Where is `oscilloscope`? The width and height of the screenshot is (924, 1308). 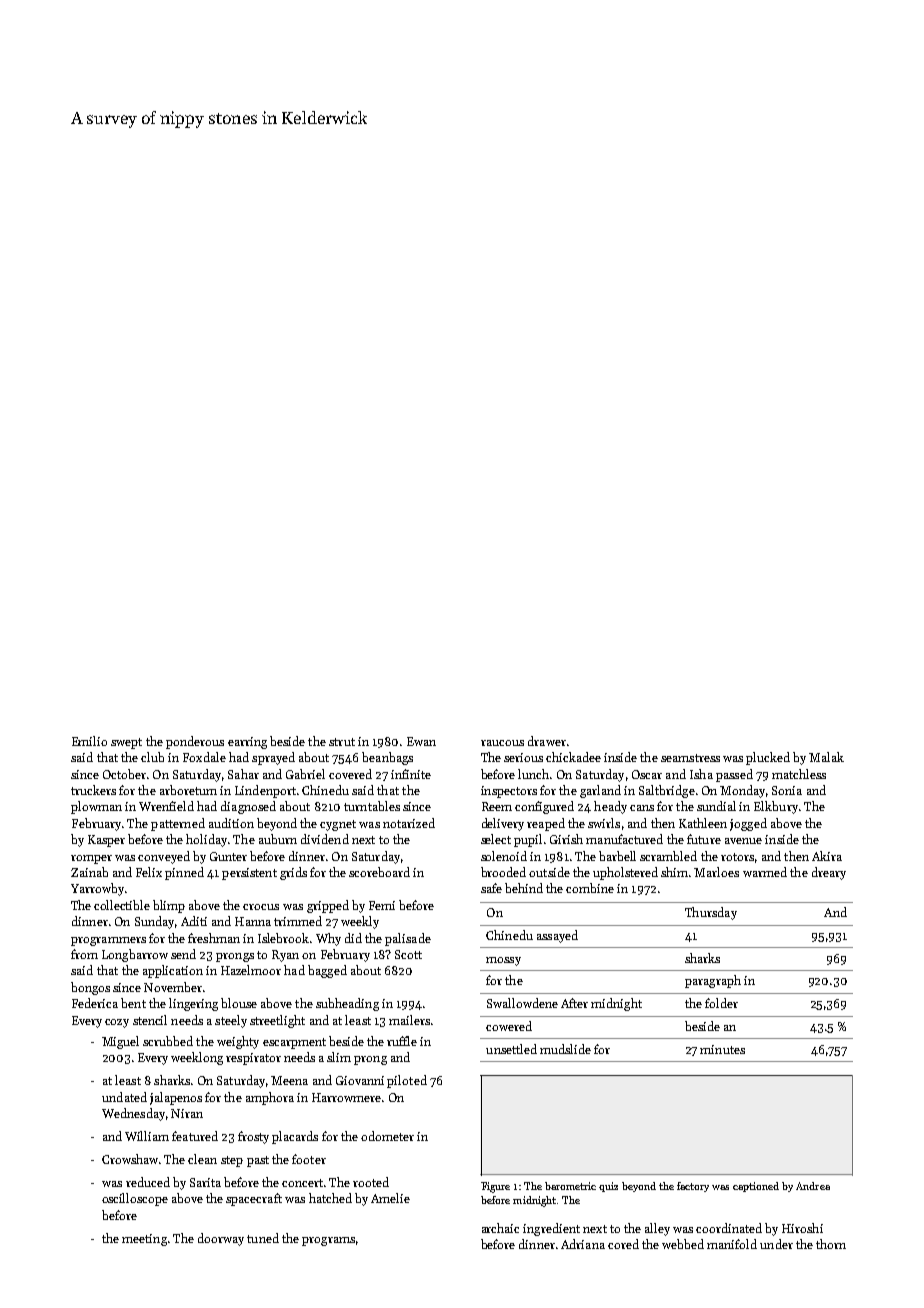 oscilloscope is located at coordinates (135, 1199).
